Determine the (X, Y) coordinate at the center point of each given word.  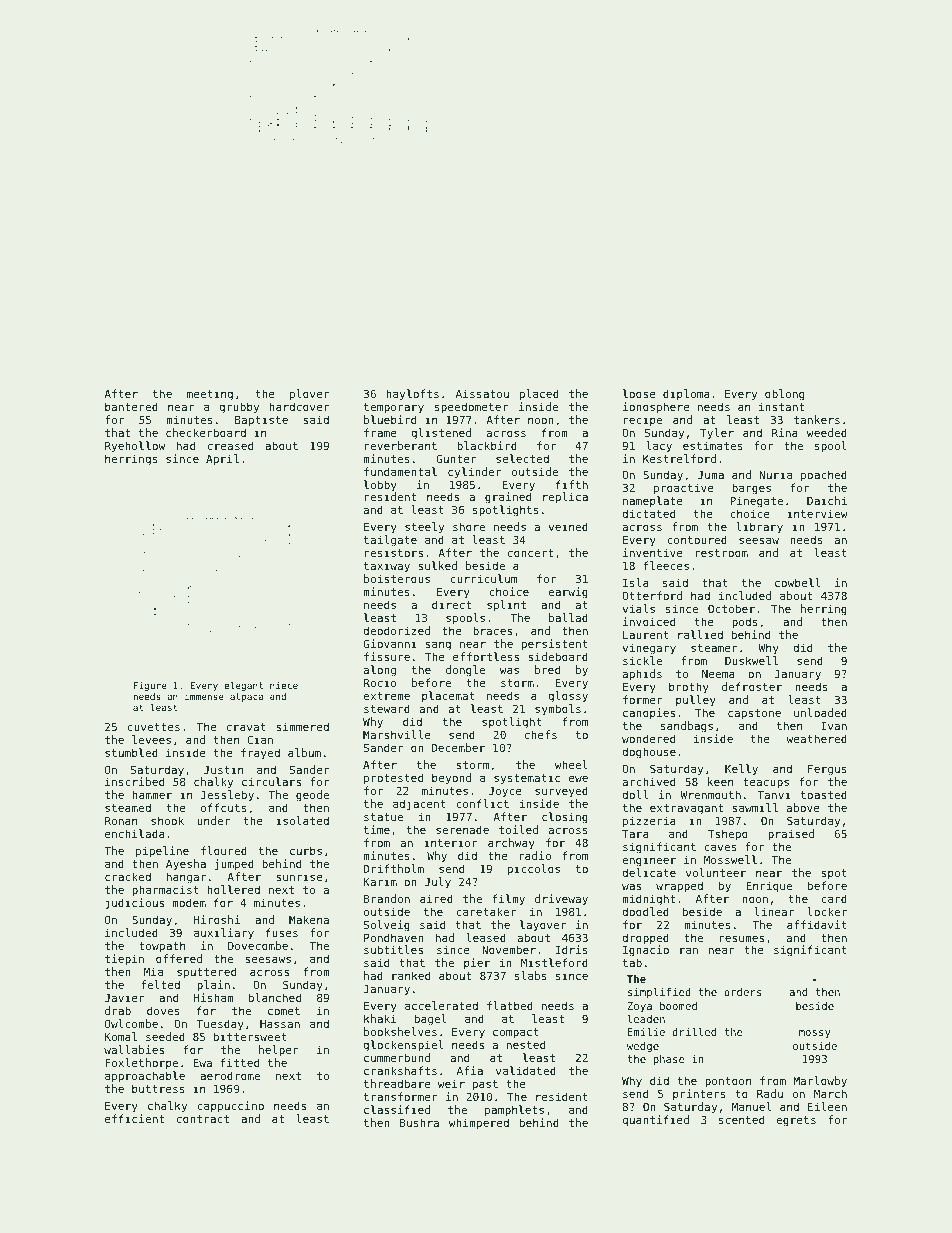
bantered (131, 406)
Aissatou (482, 393)
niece (284, 685)
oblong (784, 395)
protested (393, 779)
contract (203, 1119)
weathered (816, 738)
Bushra (419, 1122)
